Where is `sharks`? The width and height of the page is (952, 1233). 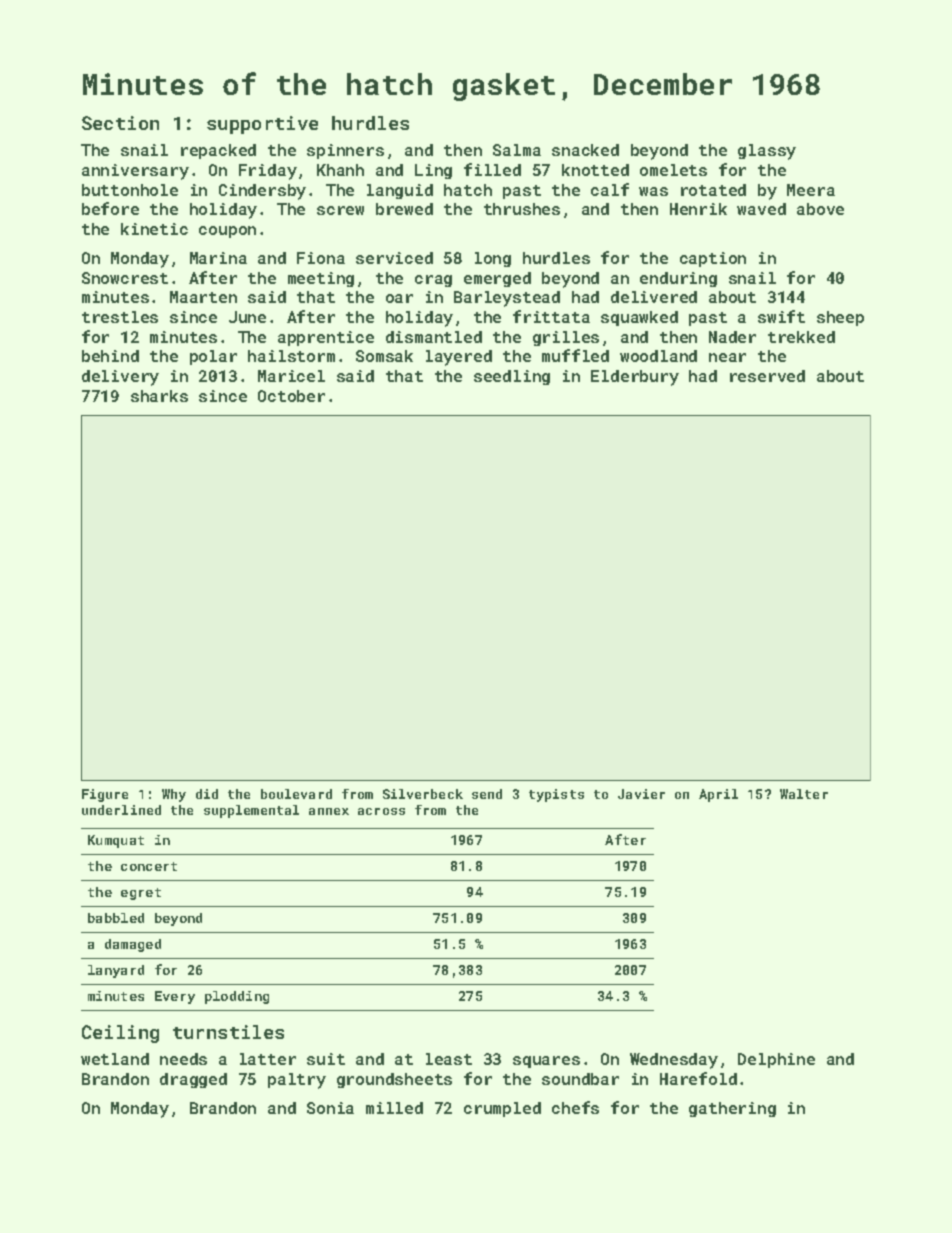
sharks is located at coordinates (159, 396).
